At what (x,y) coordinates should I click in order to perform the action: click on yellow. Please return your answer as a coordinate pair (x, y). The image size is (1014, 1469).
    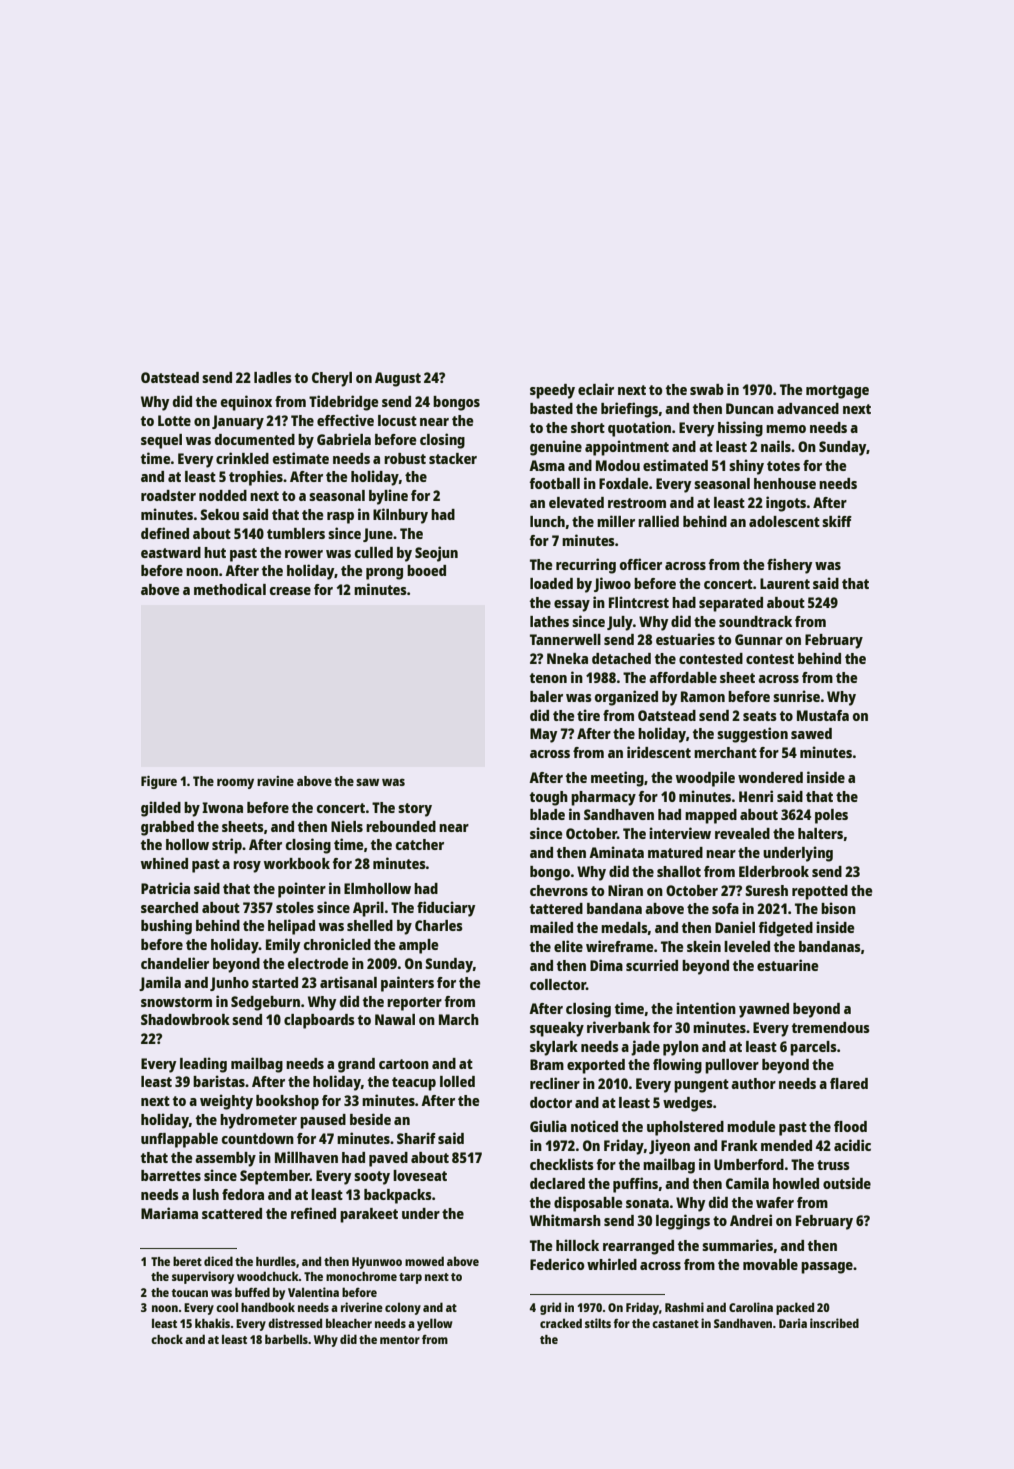
    Looking at the image, I should click on (435, 1324).
